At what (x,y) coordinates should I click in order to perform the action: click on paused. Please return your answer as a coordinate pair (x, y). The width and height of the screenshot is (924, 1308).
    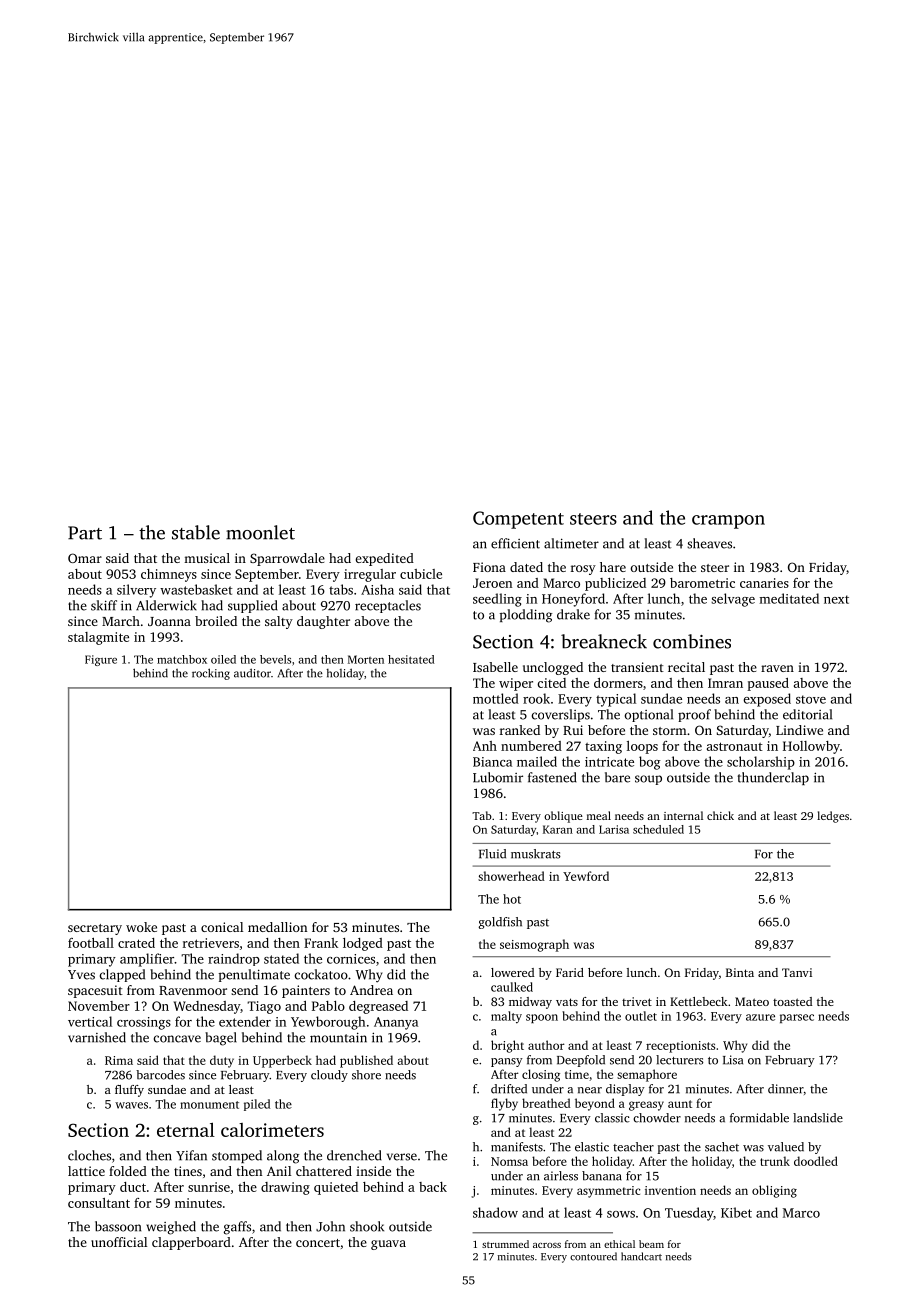
    Looking at the image, I should click on (768, 684).
